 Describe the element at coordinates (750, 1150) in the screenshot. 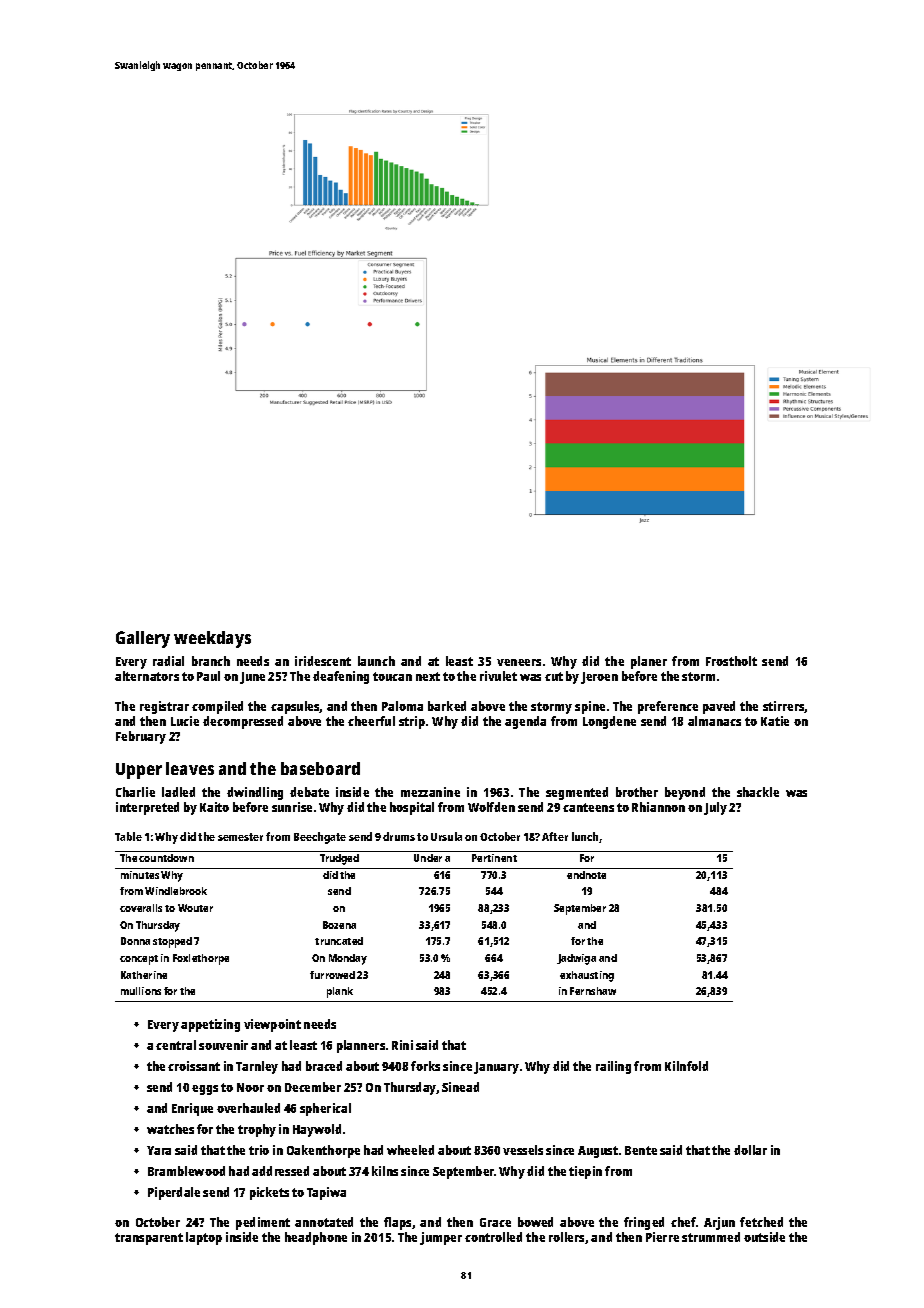

I see `dollar` at that location.
